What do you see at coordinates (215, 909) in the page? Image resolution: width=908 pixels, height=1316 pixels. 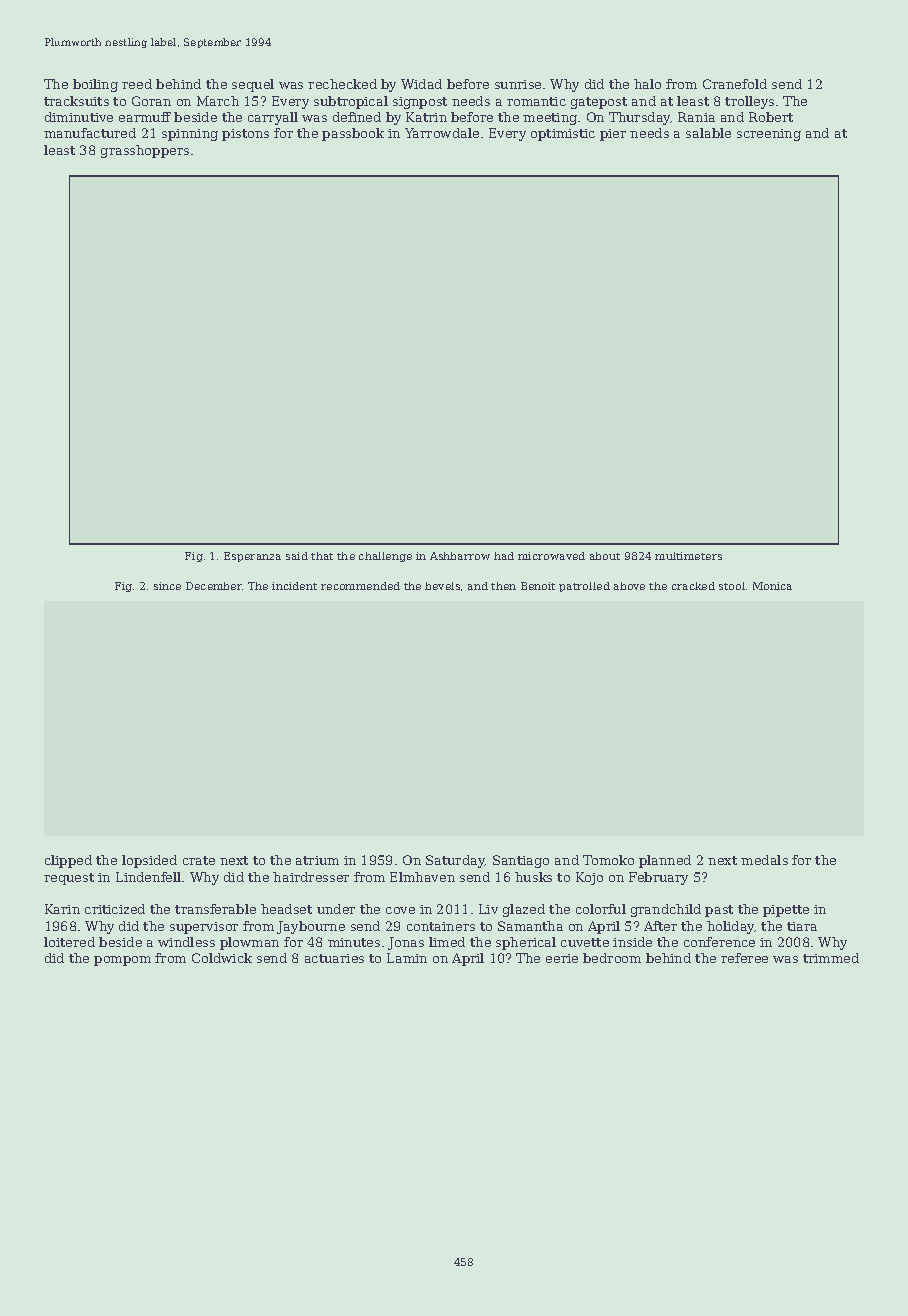 I see `transferable` at bounding box center [215, 909].
